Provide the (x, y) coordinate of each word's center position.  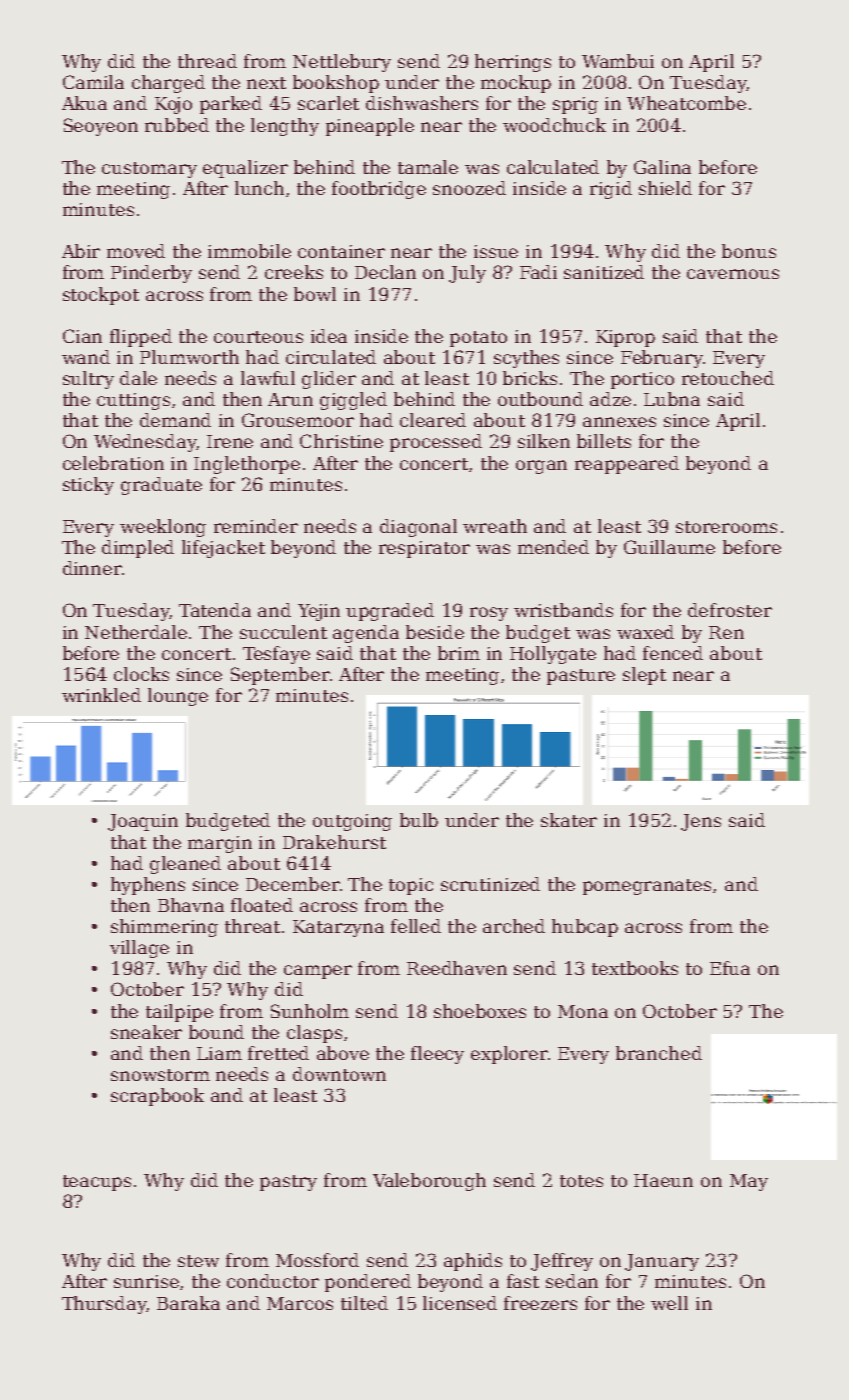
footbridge (379, 190)
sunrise (146, 1281)
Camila (93, 82)
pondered (368, 1283)
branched (659, 1053)
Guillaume (669, 547)
